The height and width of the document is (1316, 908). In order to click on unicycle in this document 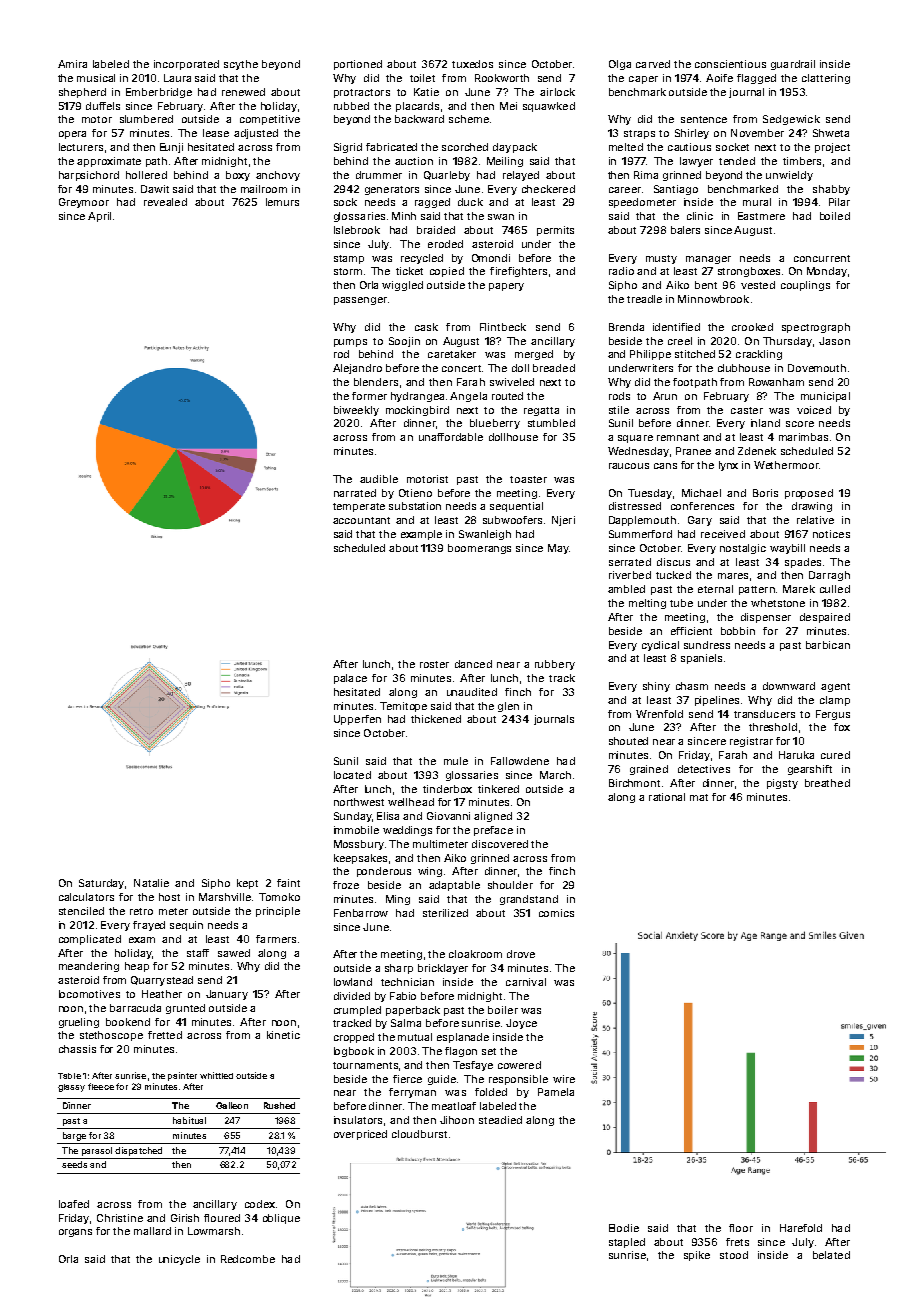, I will do `click(179, 1260)`.
